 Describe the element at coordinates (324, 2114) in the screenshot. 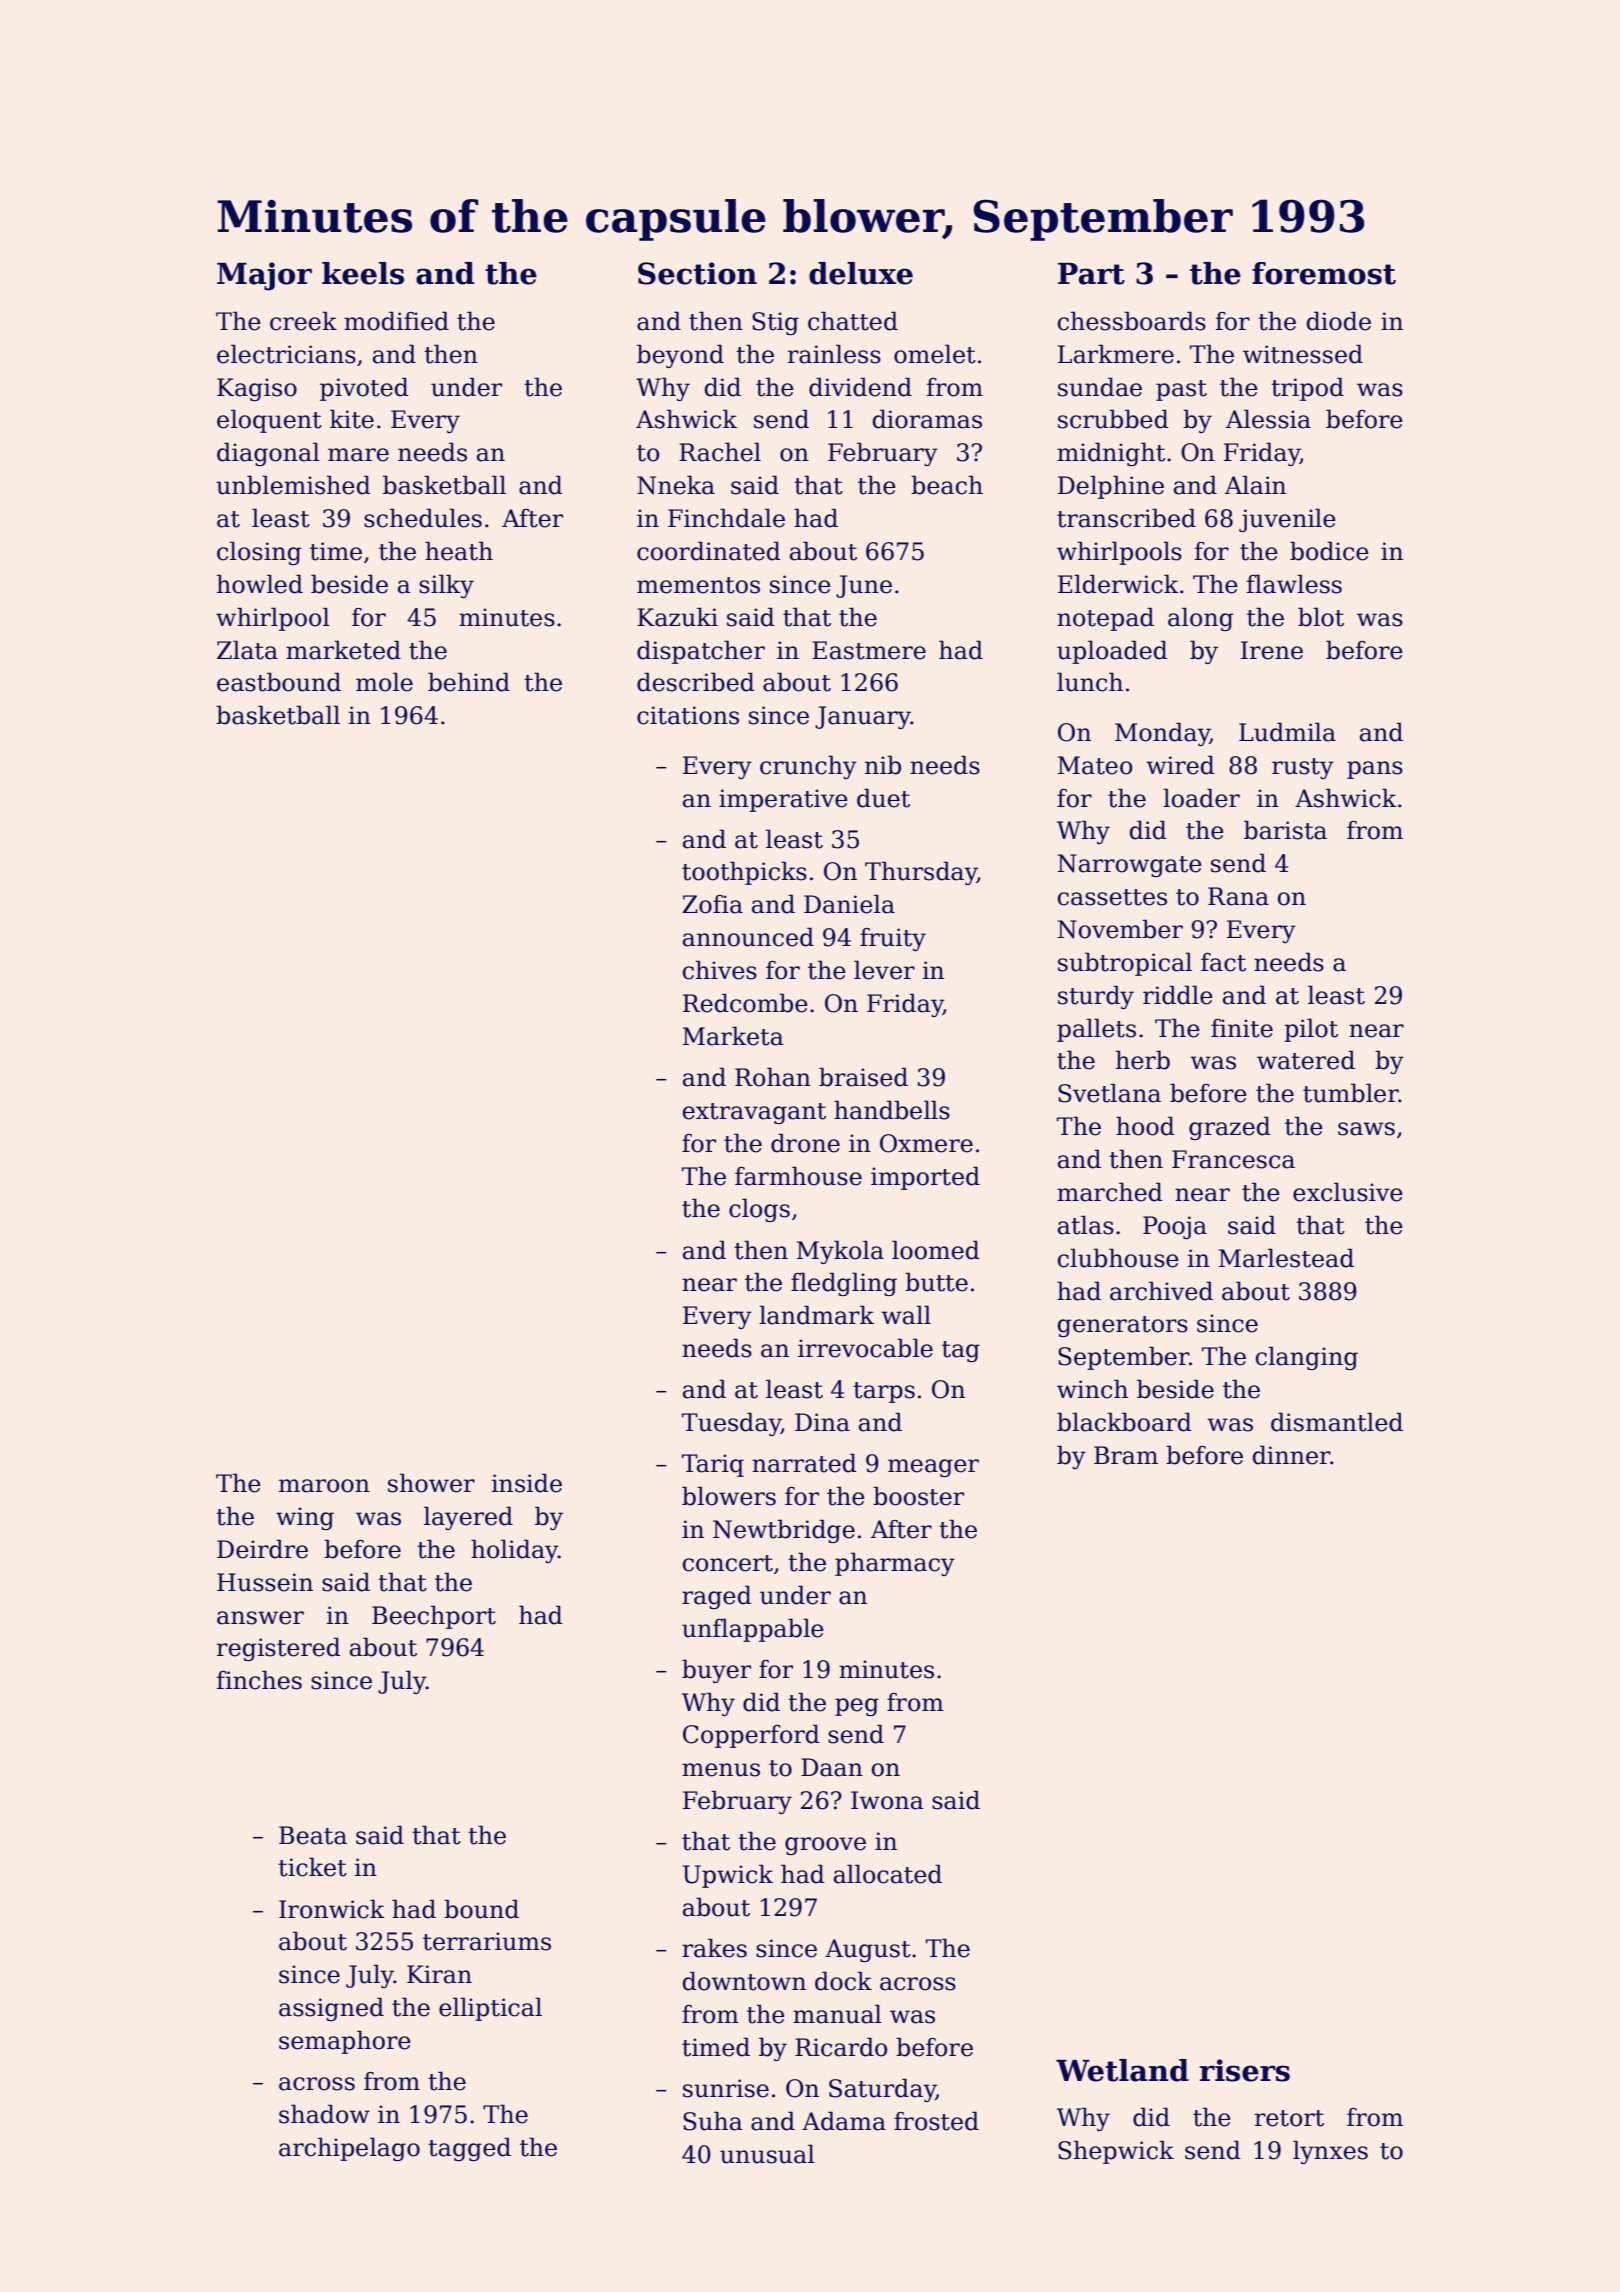

I see `shadow` at that location.
